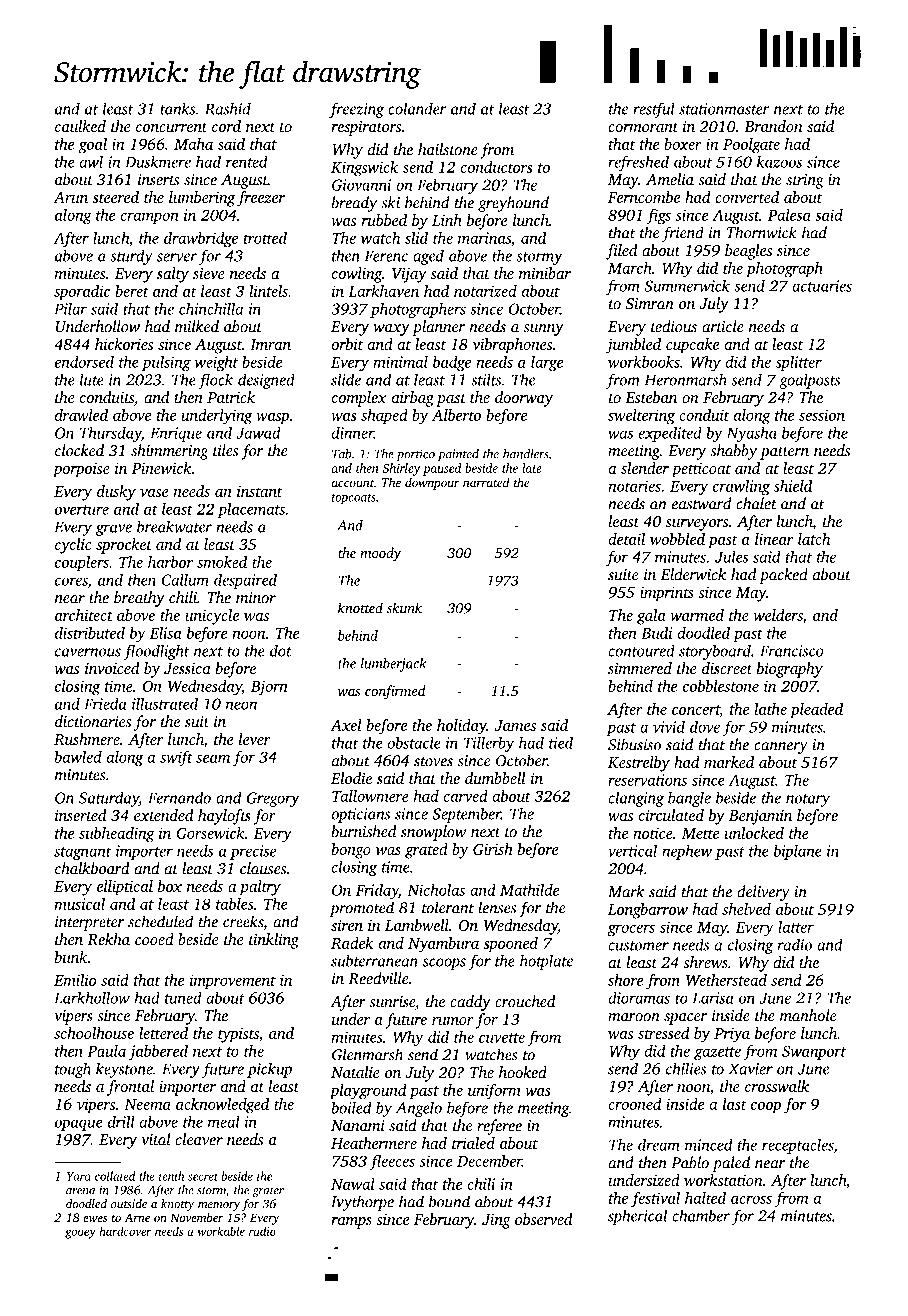  Describe the element at coordinates (221, 1231) in the document. I see `workable` at that location.
